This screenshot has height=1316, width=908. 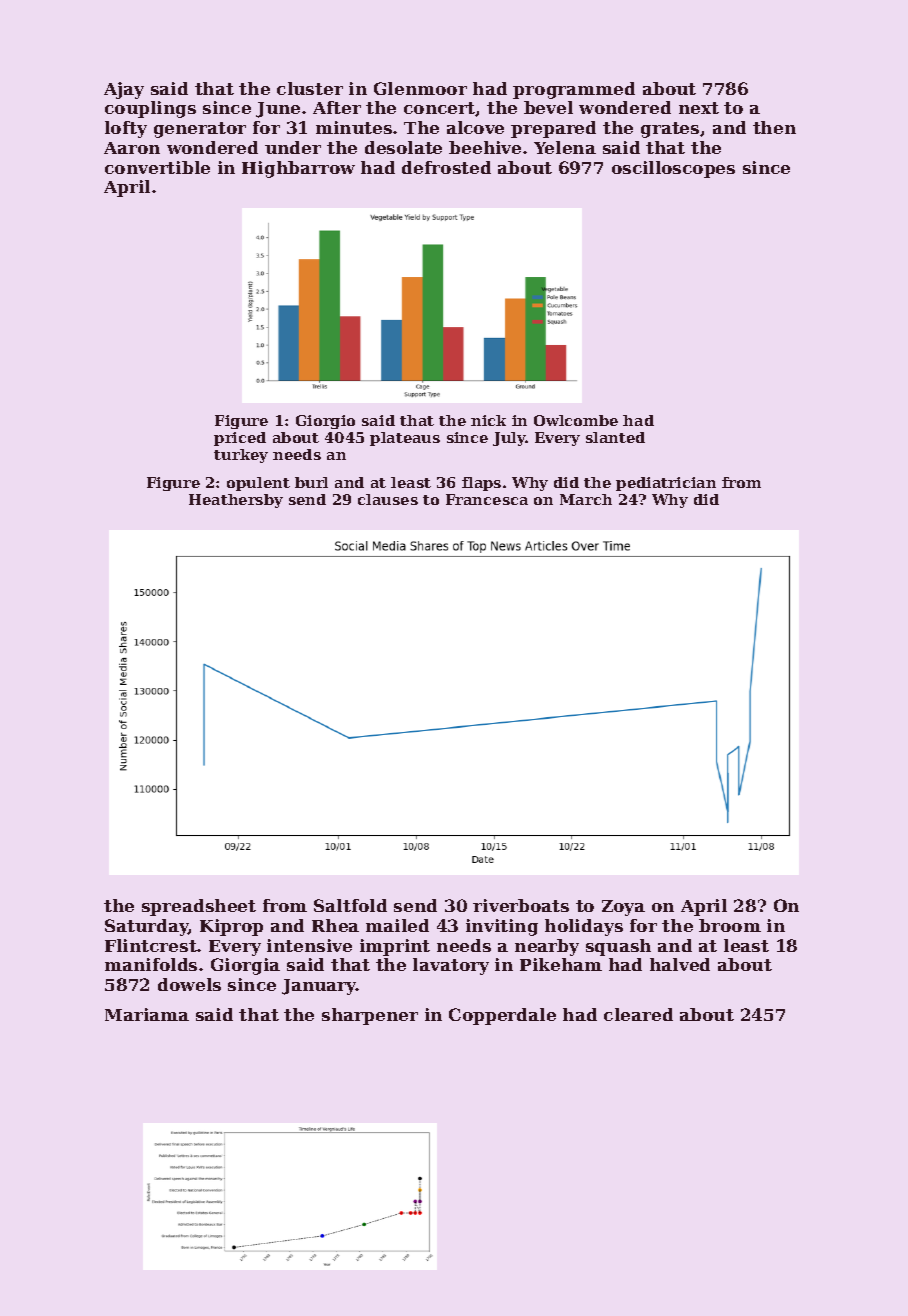 I want to click on spreadsheet, so click(x=199, y=907).
